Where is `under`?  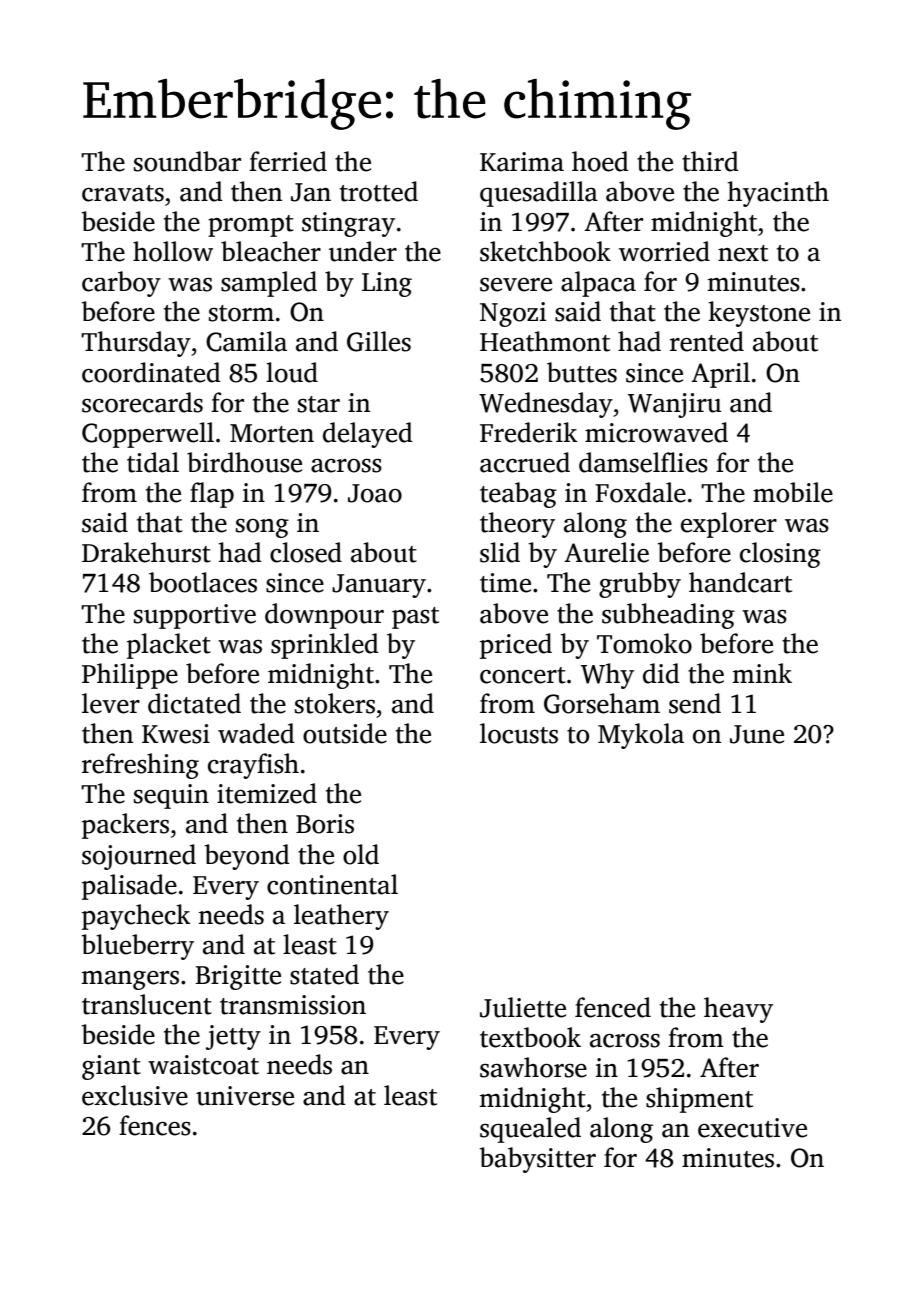 under is located at coordinates (363, 251).
